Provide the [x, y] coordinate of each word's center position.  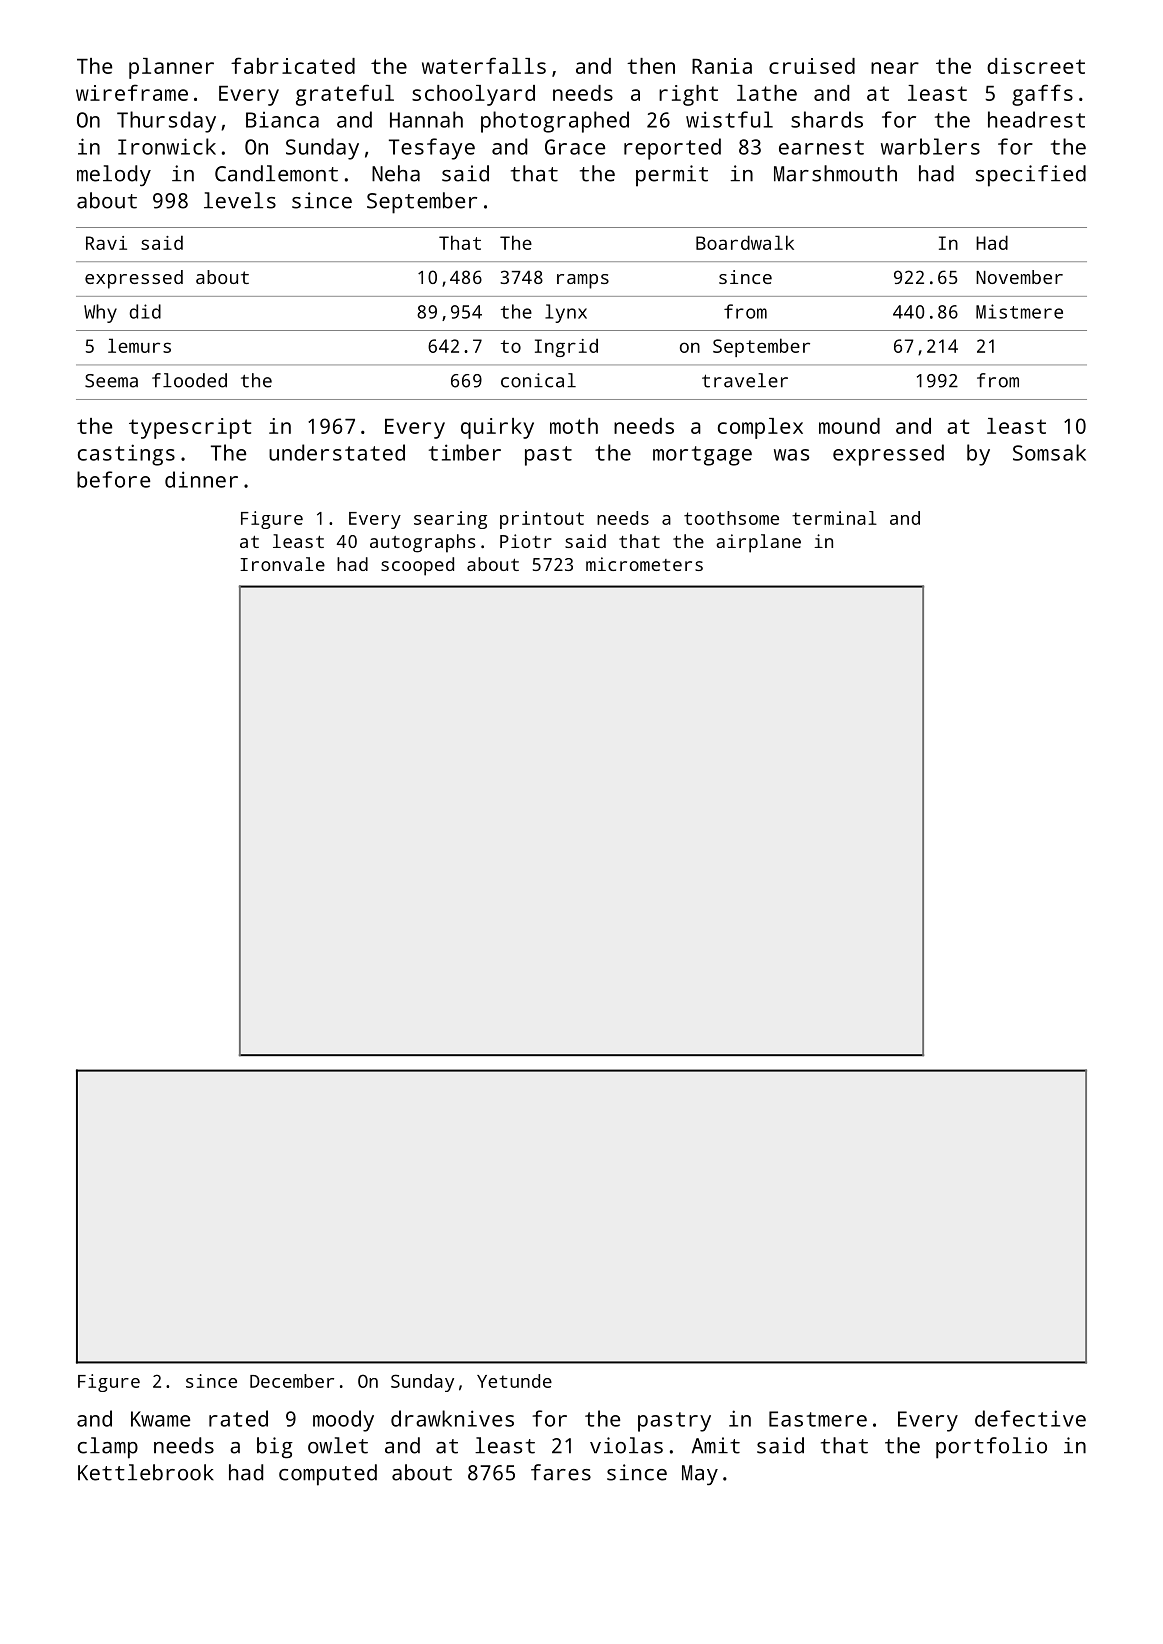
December [292, 1381]
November [1019, 277]
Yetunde [514, 1381]
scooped [417, 566]
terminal [834, 518]
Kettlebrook [146, 1472]
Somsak [1049, 452]
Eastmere [818, 1419]
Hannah [426, 119]
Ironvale [282, 564]
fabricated [293, 65]
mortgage [702, 456]
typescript [190, 428]
